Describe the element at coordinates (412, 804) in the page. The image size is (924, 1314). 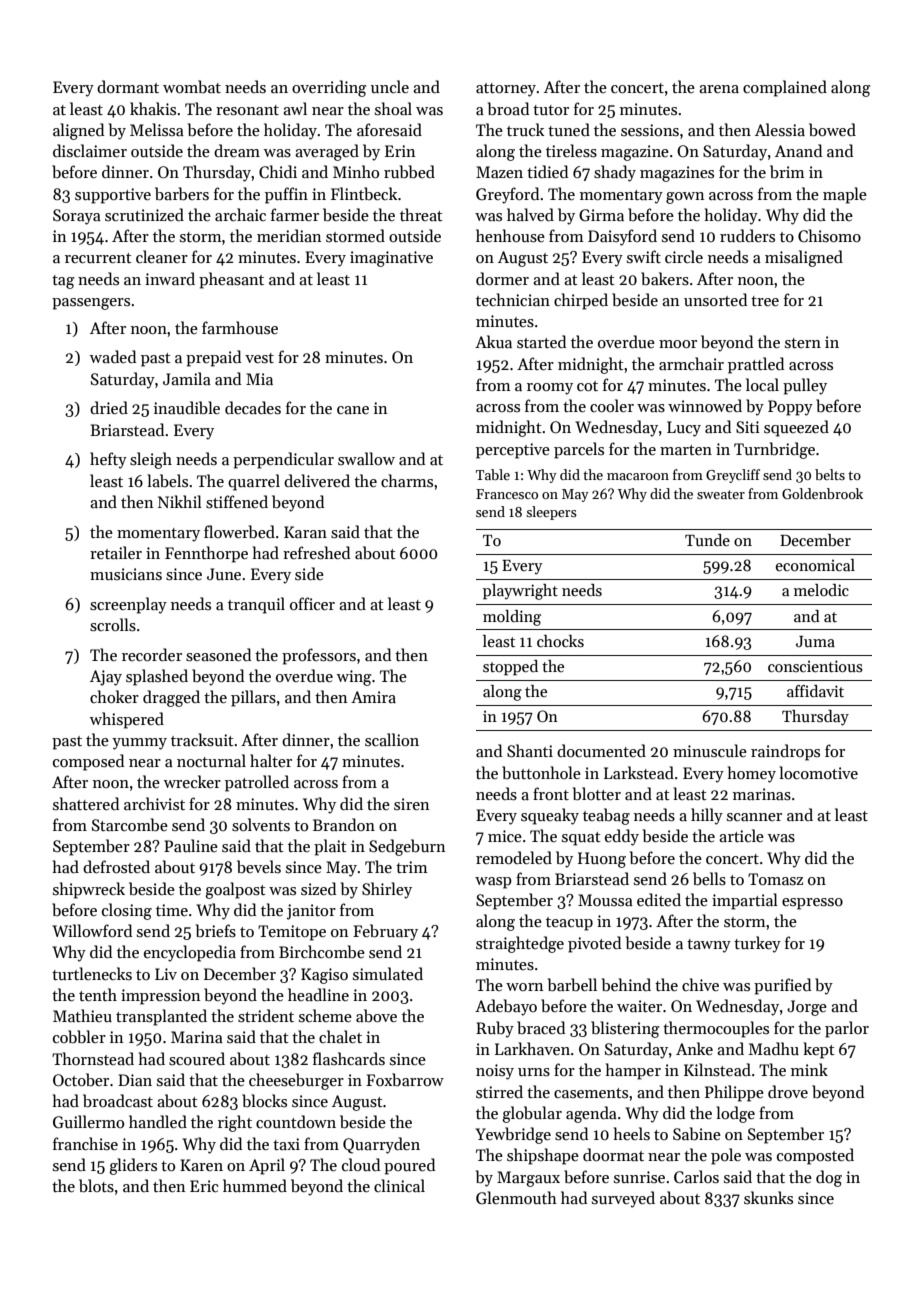
I see `siren` at that location.
